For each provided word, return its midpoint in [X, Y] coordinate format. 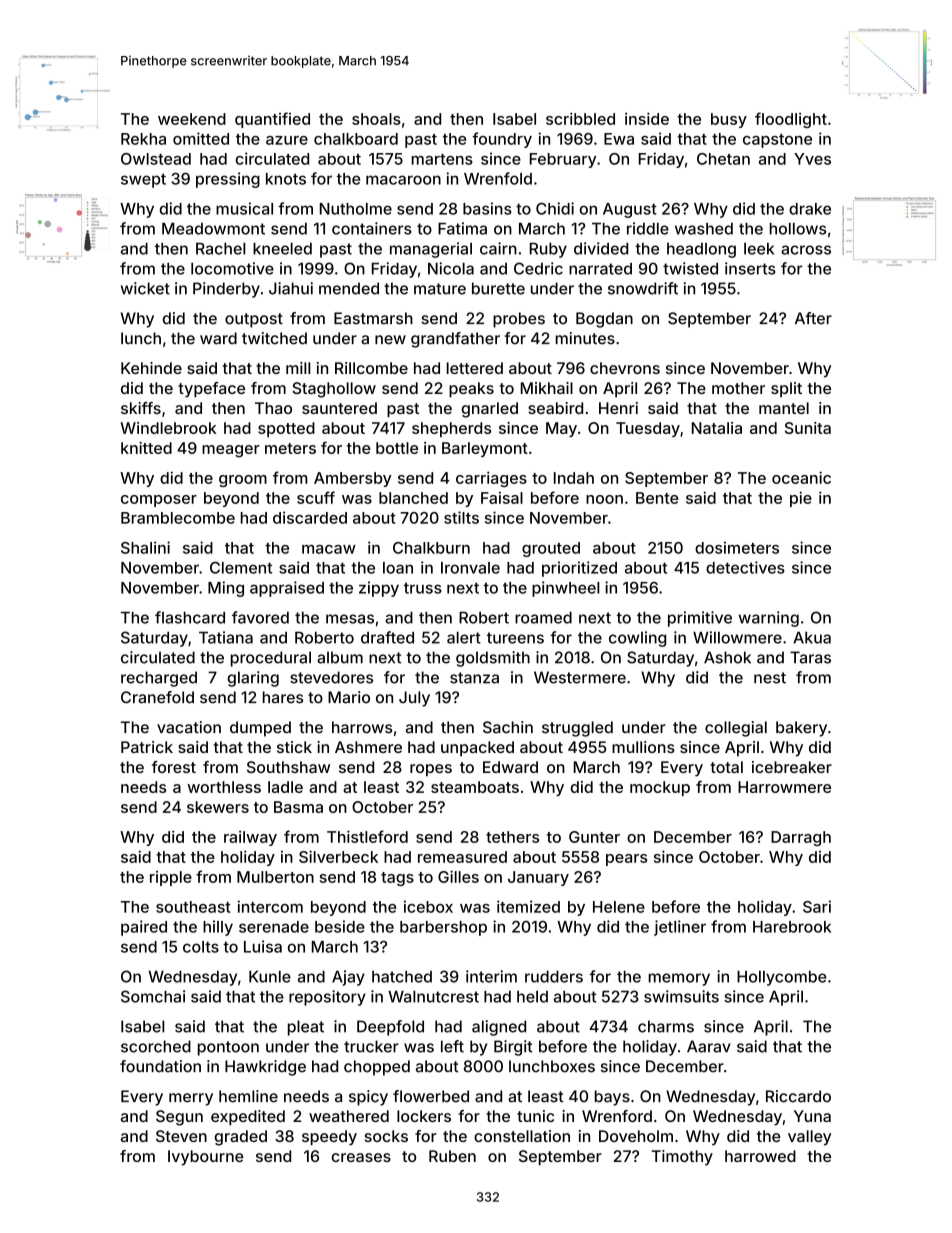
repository [327, 998]
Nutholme [356, 209]
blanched [413, 498]
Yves [812, 159]
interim [491, 976]
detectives [745, 567]
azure [287, 140]
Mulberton [275, 877]
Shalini [145, 547]
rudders [554, 977]
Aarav [709, 1046]
